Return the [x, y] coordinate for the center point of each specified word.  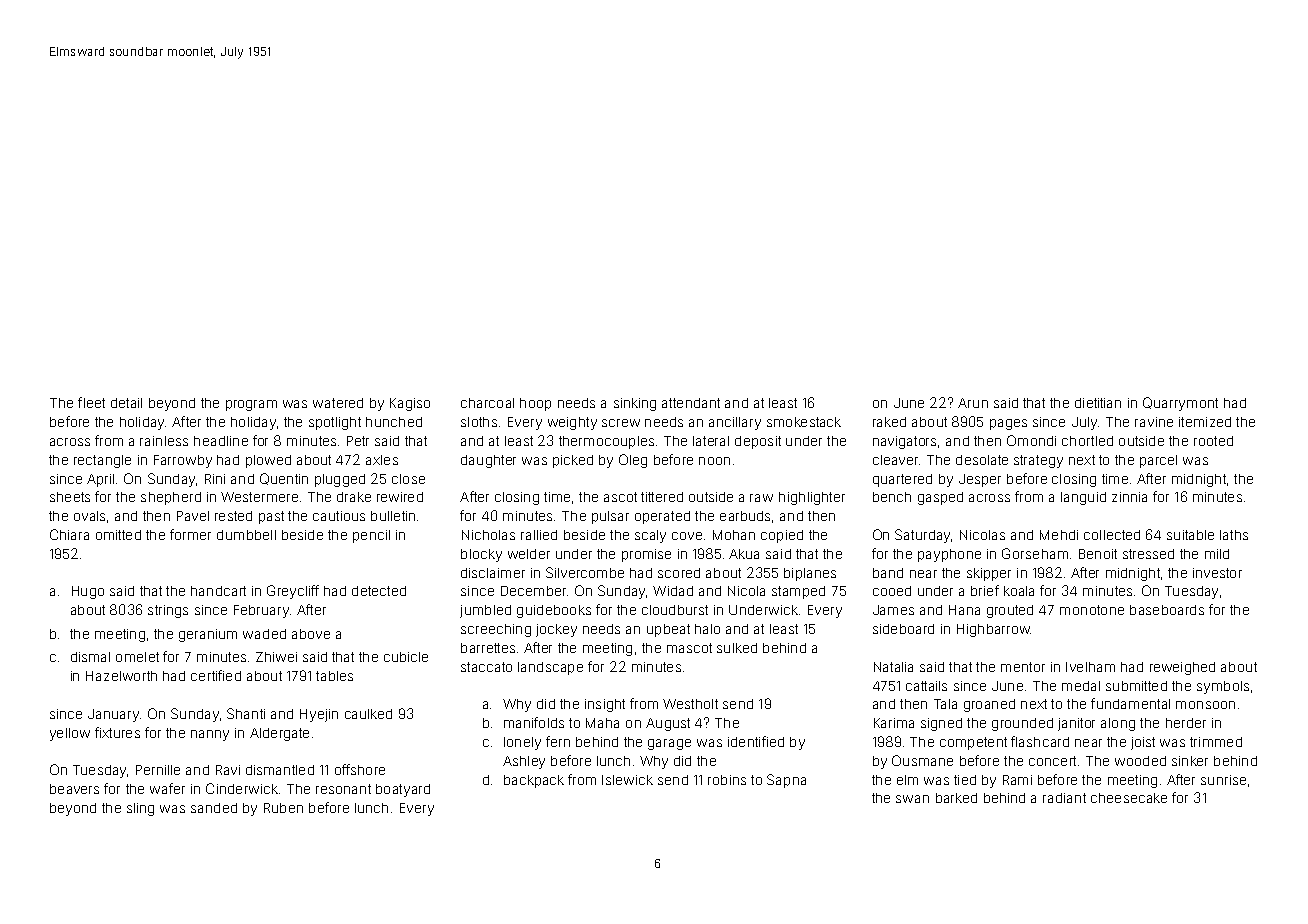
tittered [662, 497]
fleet [91, 402]
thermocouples [606, 442]
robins [727, 780]
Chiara [69, 534]
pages [1008, 424]
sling [140, 809]
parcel [1158, 461]
